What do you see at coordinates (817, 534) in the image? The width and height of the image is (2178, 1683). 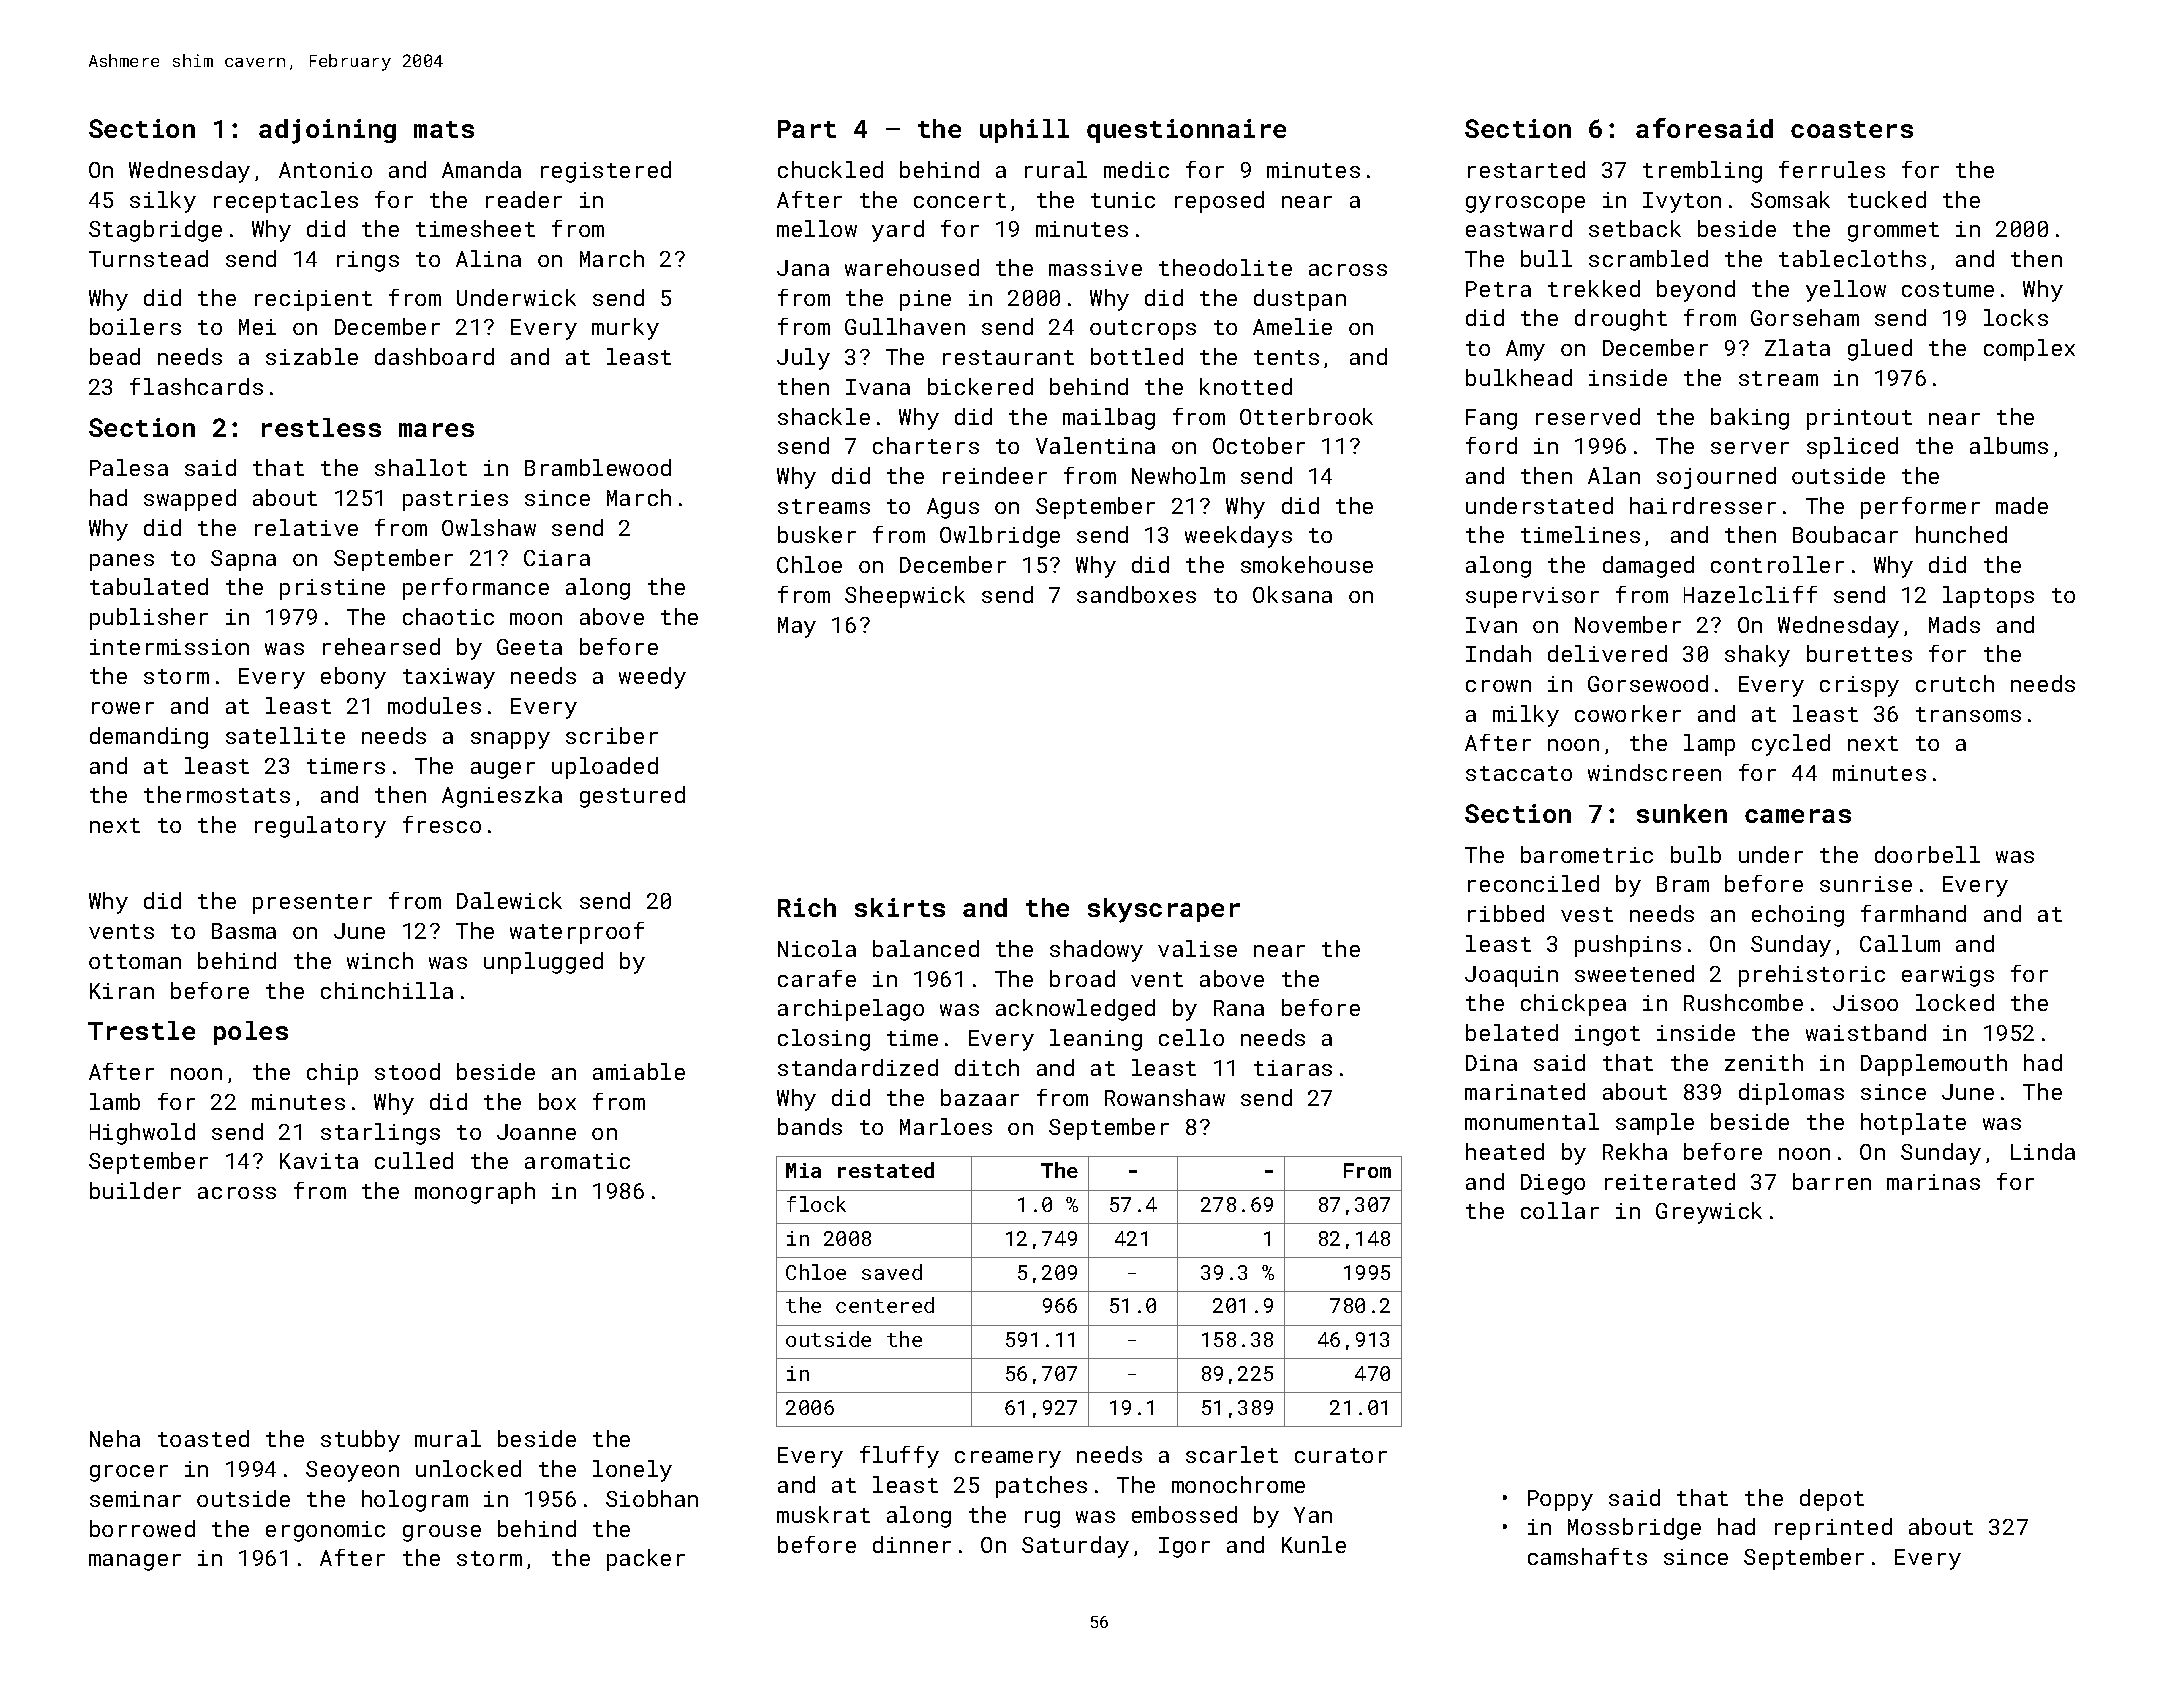 I see `busker` at bounding box center [817, 534].
